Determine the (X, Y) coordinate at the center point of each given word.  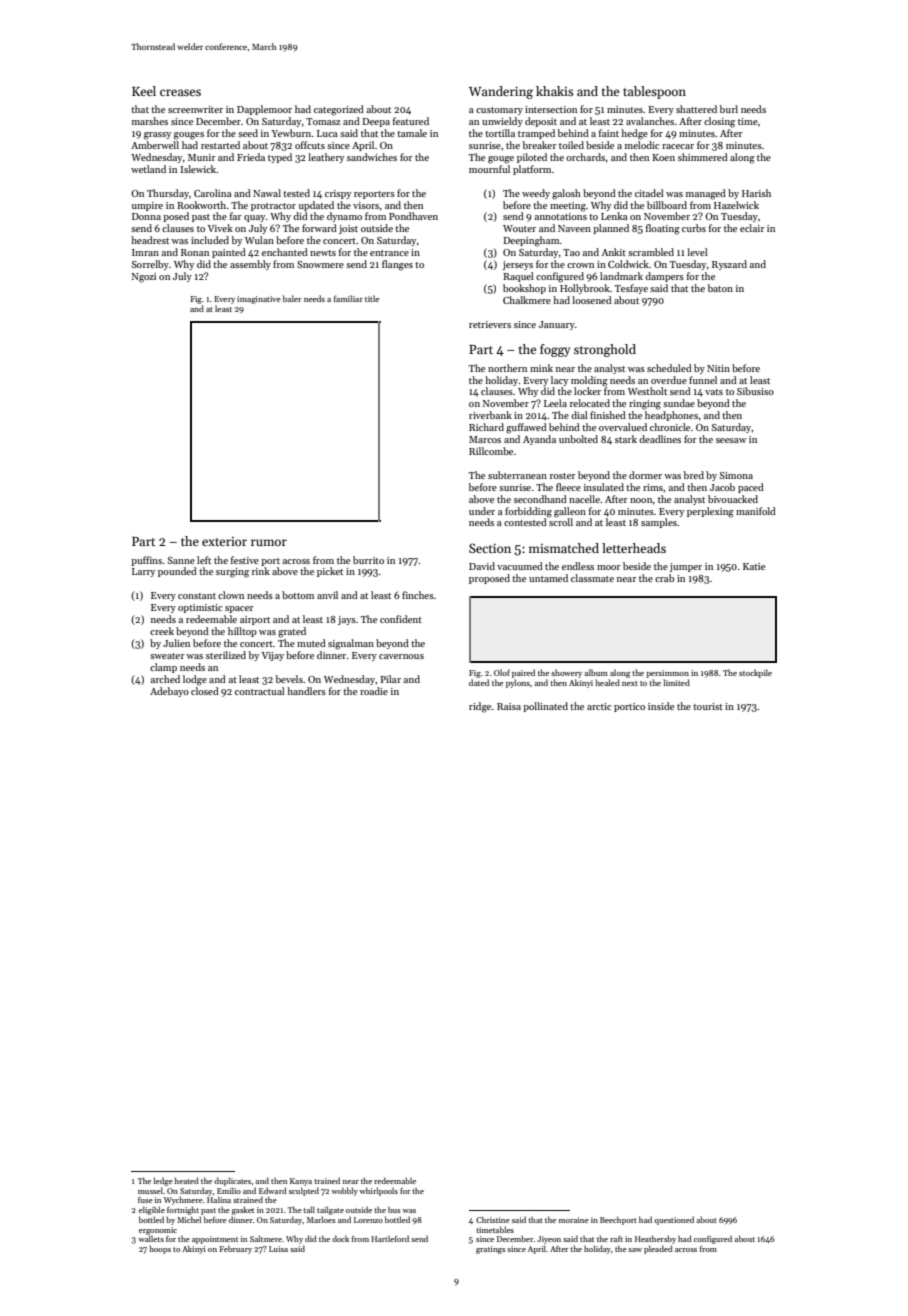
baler (292, 298)
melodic (642, 145)
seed (248, 133)
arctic (599, 706)
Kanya (301, 1182)
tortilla (500, 133)
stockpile (755, 673)
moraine (574, 1220)
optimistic (200, 608)
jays (347, 620)
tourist (708, 706)
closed (205, 691)
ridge (480, 707)
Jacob (722, 487)
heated (186, 1180)
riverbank (490, 415)
